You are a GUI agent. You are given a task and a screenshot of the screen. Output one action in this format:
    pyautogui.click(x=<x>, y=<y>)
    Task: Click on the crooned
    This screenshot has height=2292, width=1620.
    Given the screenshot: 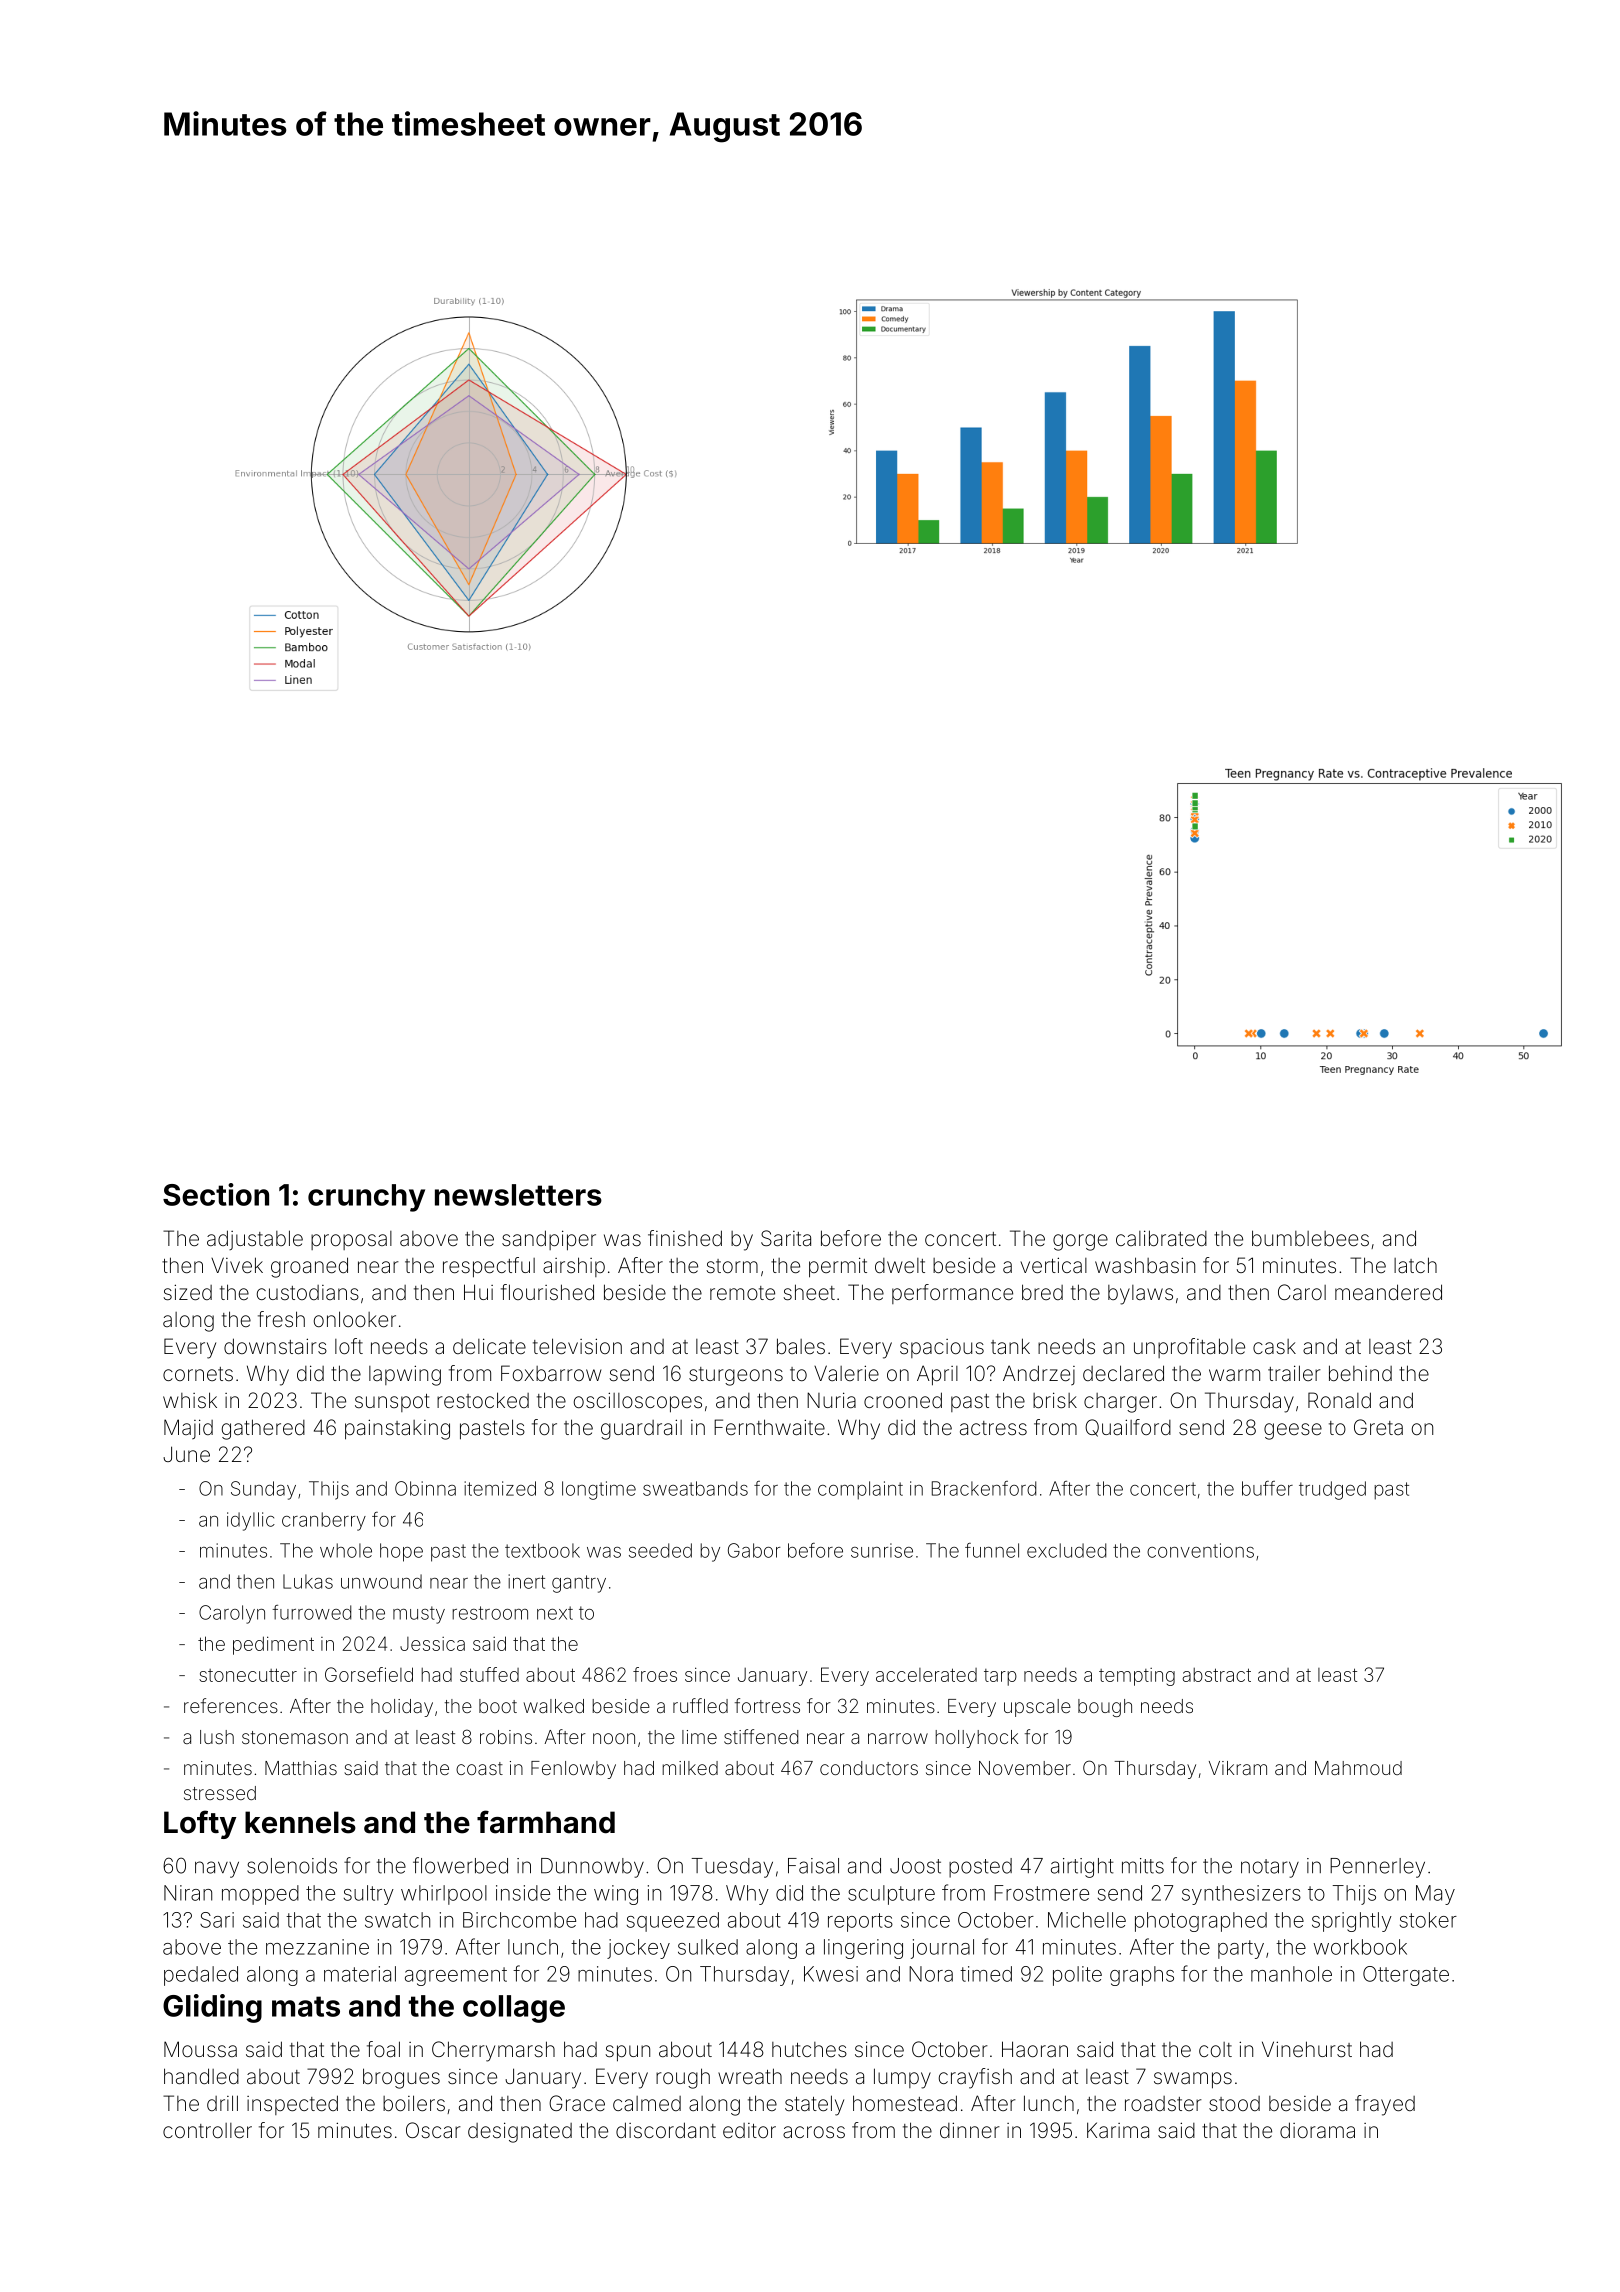 What is the action you would take?
    pyautogui.click(x=903, y=1400)
